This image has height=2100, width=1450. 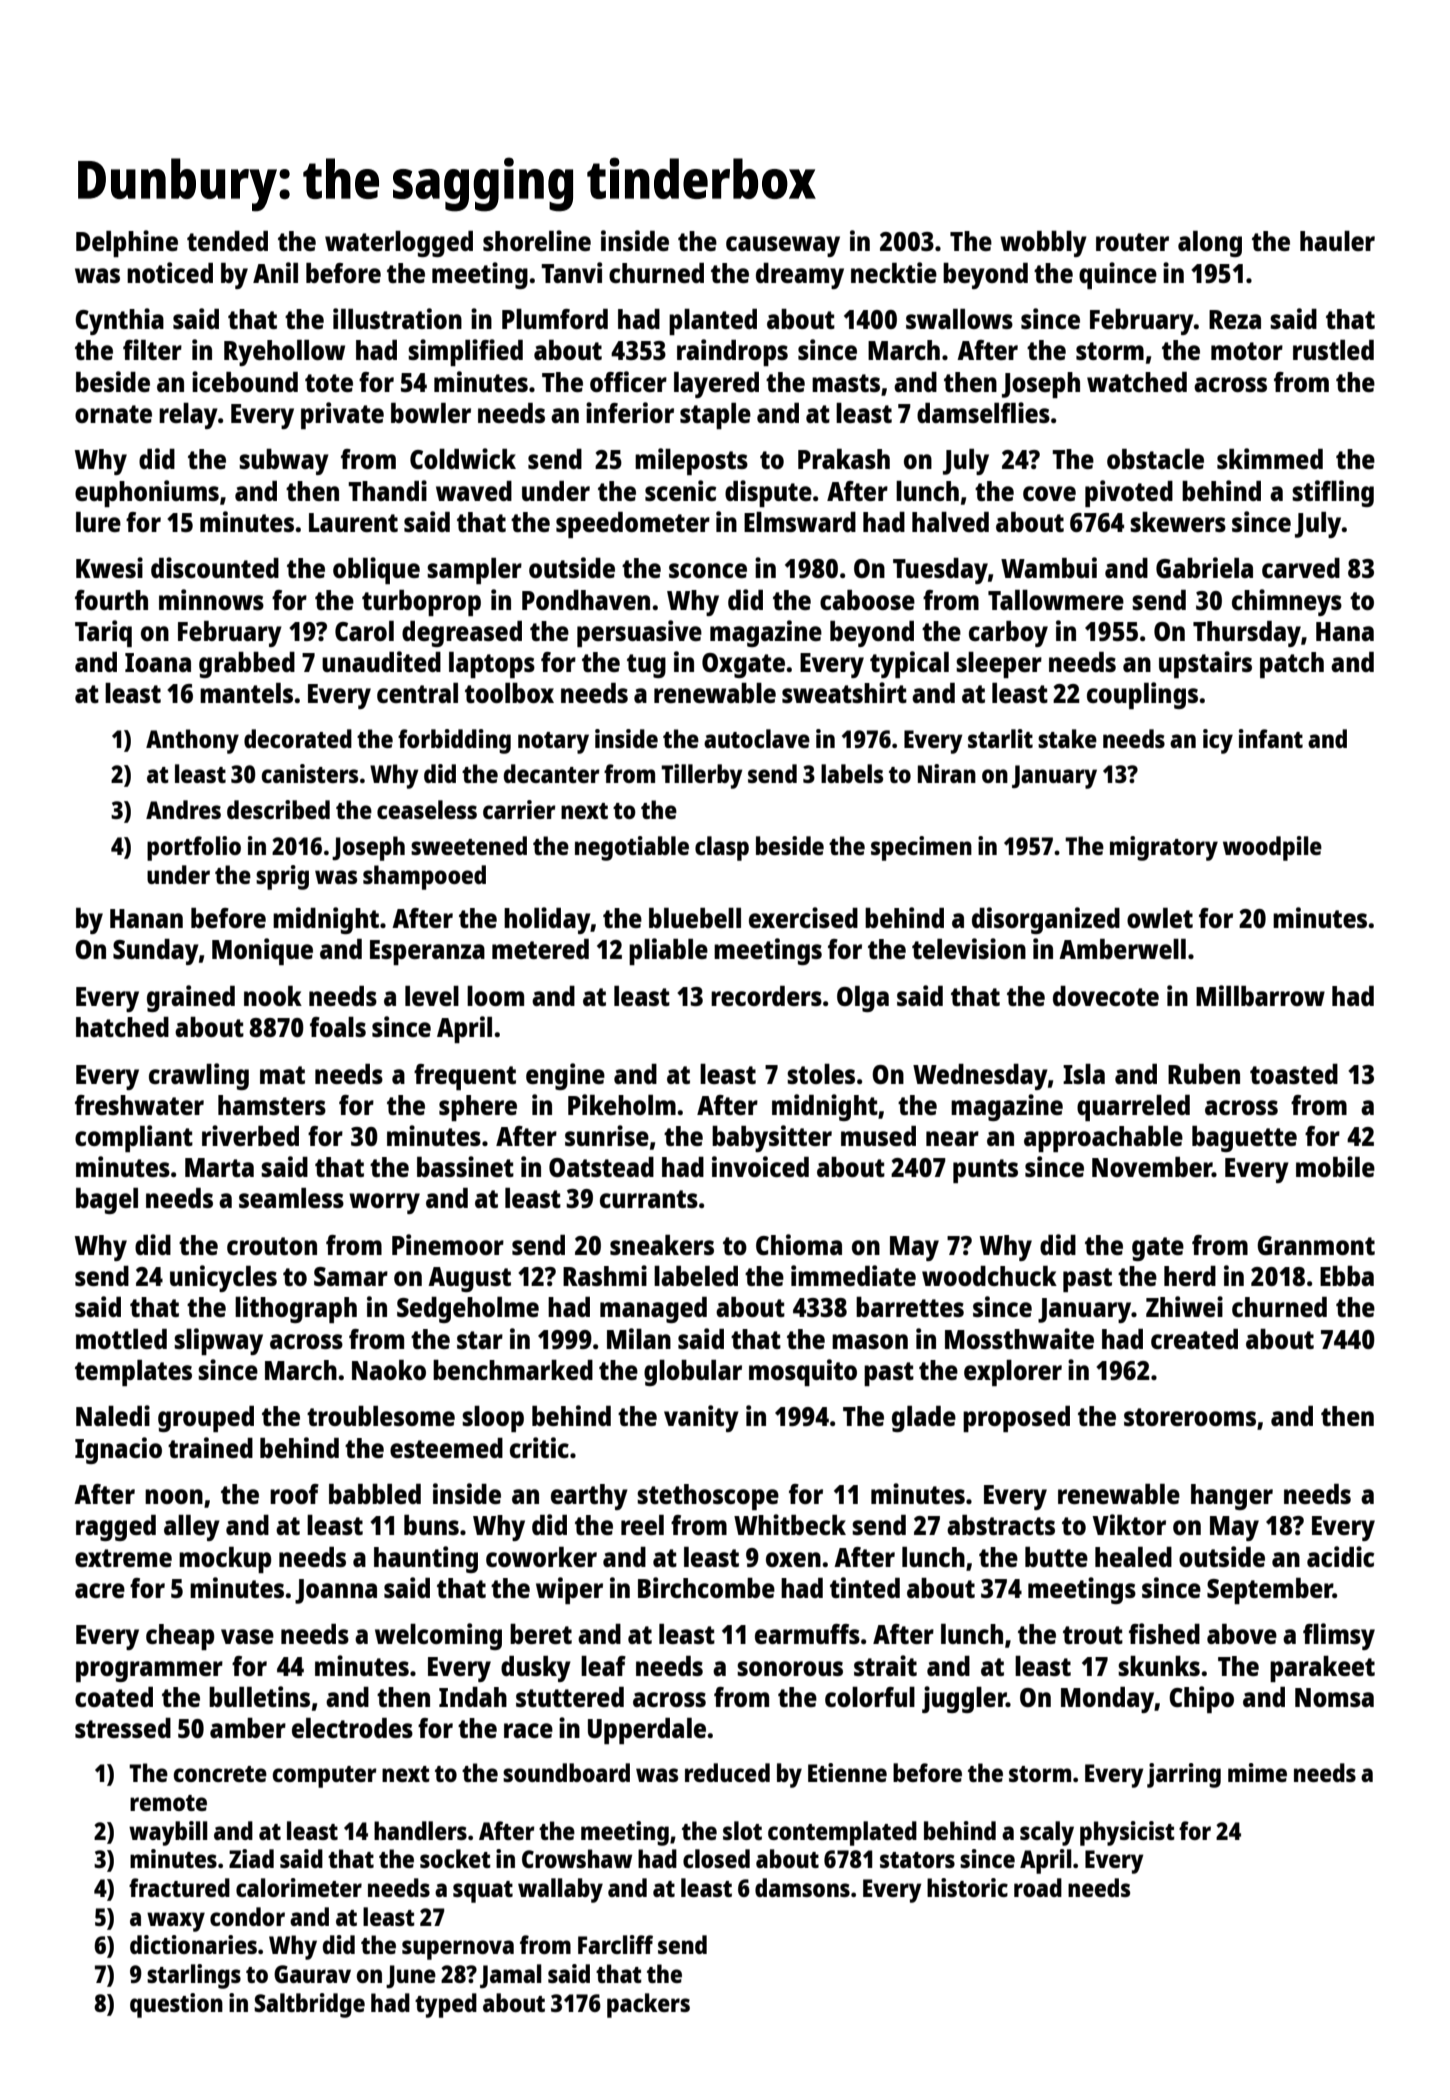 What do you see at coordinates (325, 1777) in the image?
I see `computer` at bounding box center [325, 1777].
